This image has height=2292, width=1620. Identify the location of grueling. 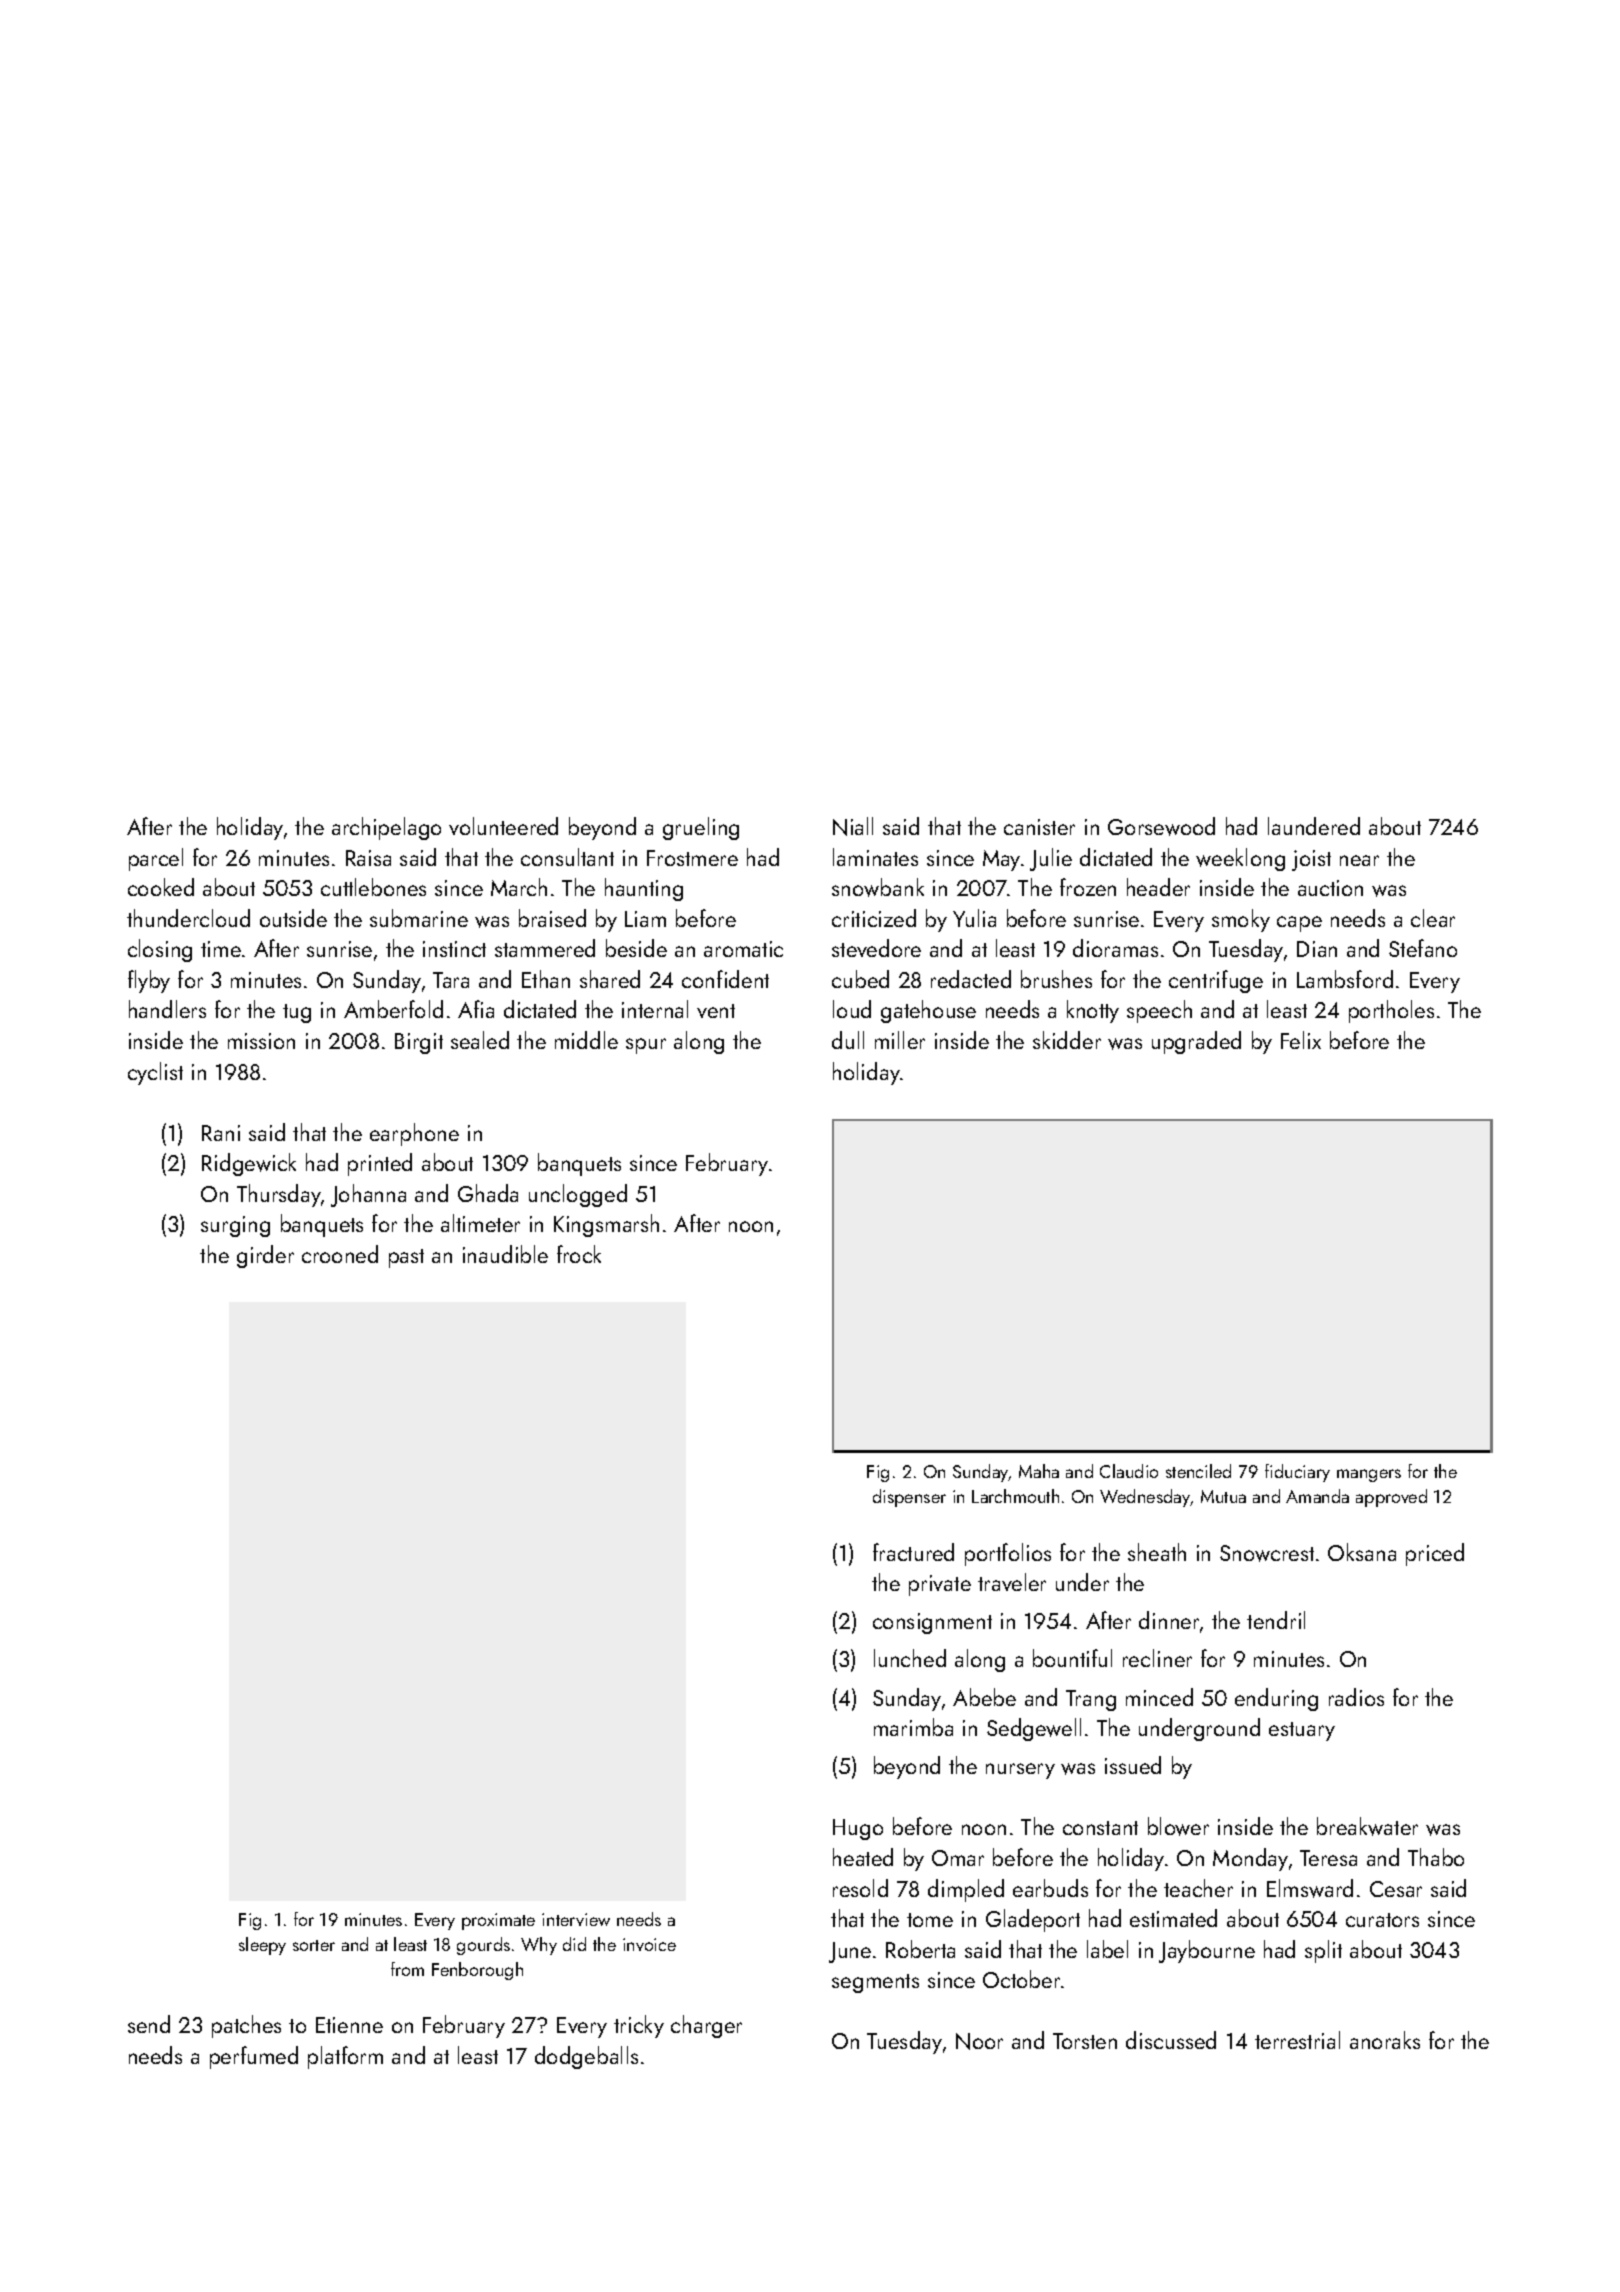
(701, 828).
